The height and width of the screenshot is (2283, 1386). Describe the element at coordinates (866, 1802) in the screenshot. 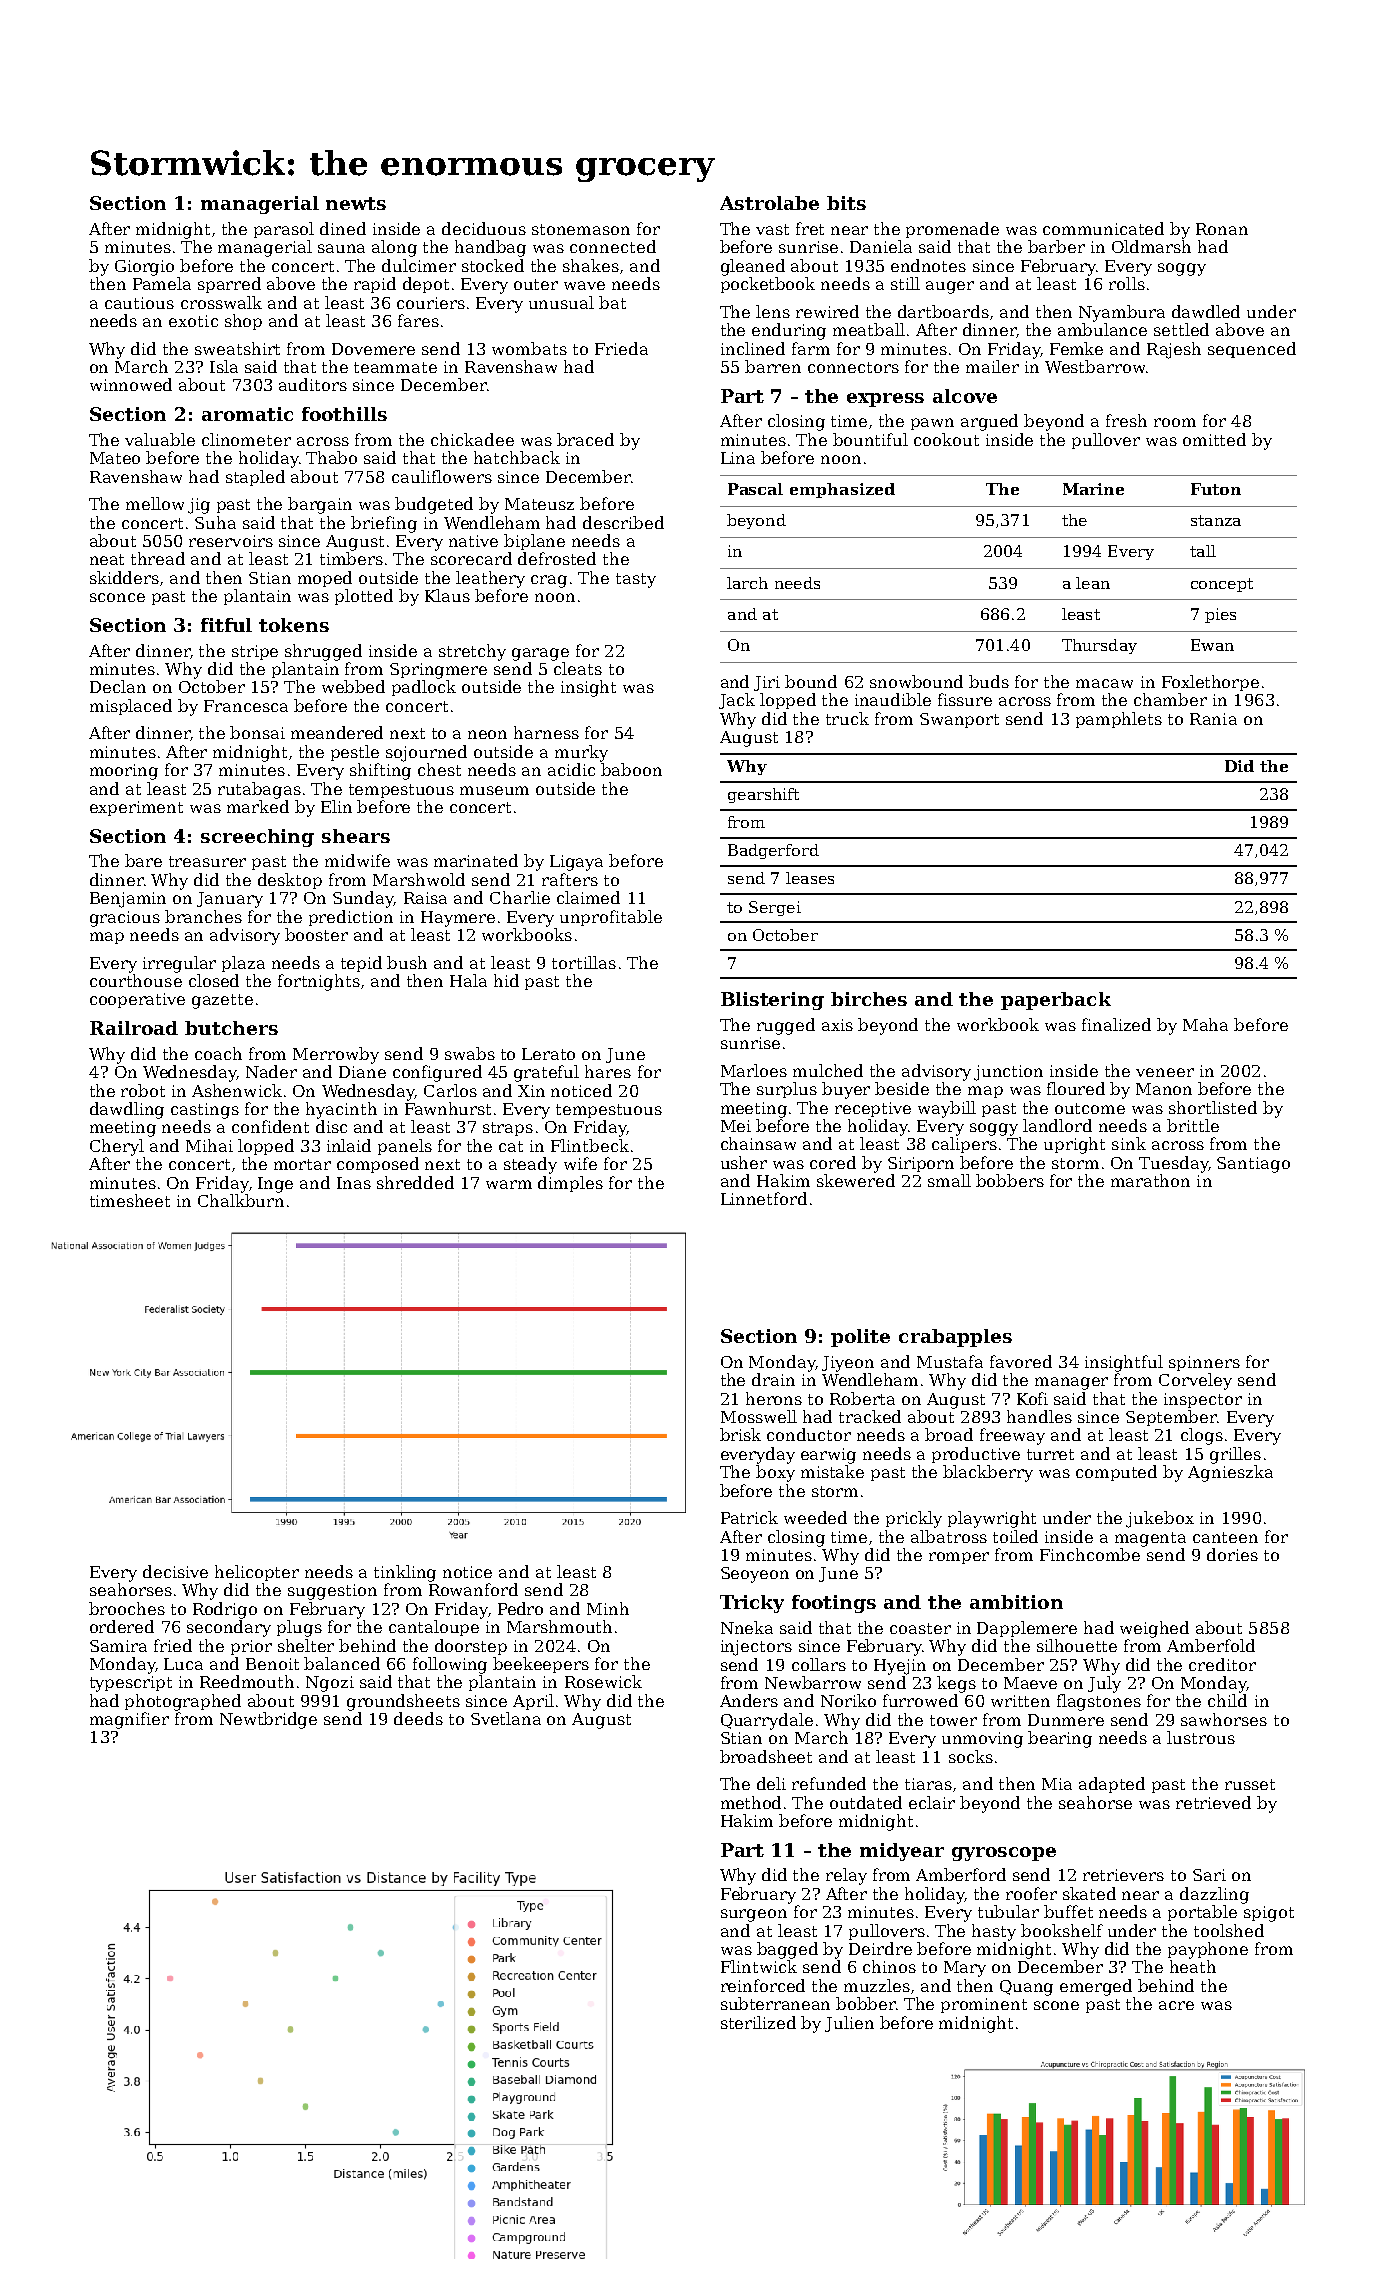

I see `outdated` at that location.
